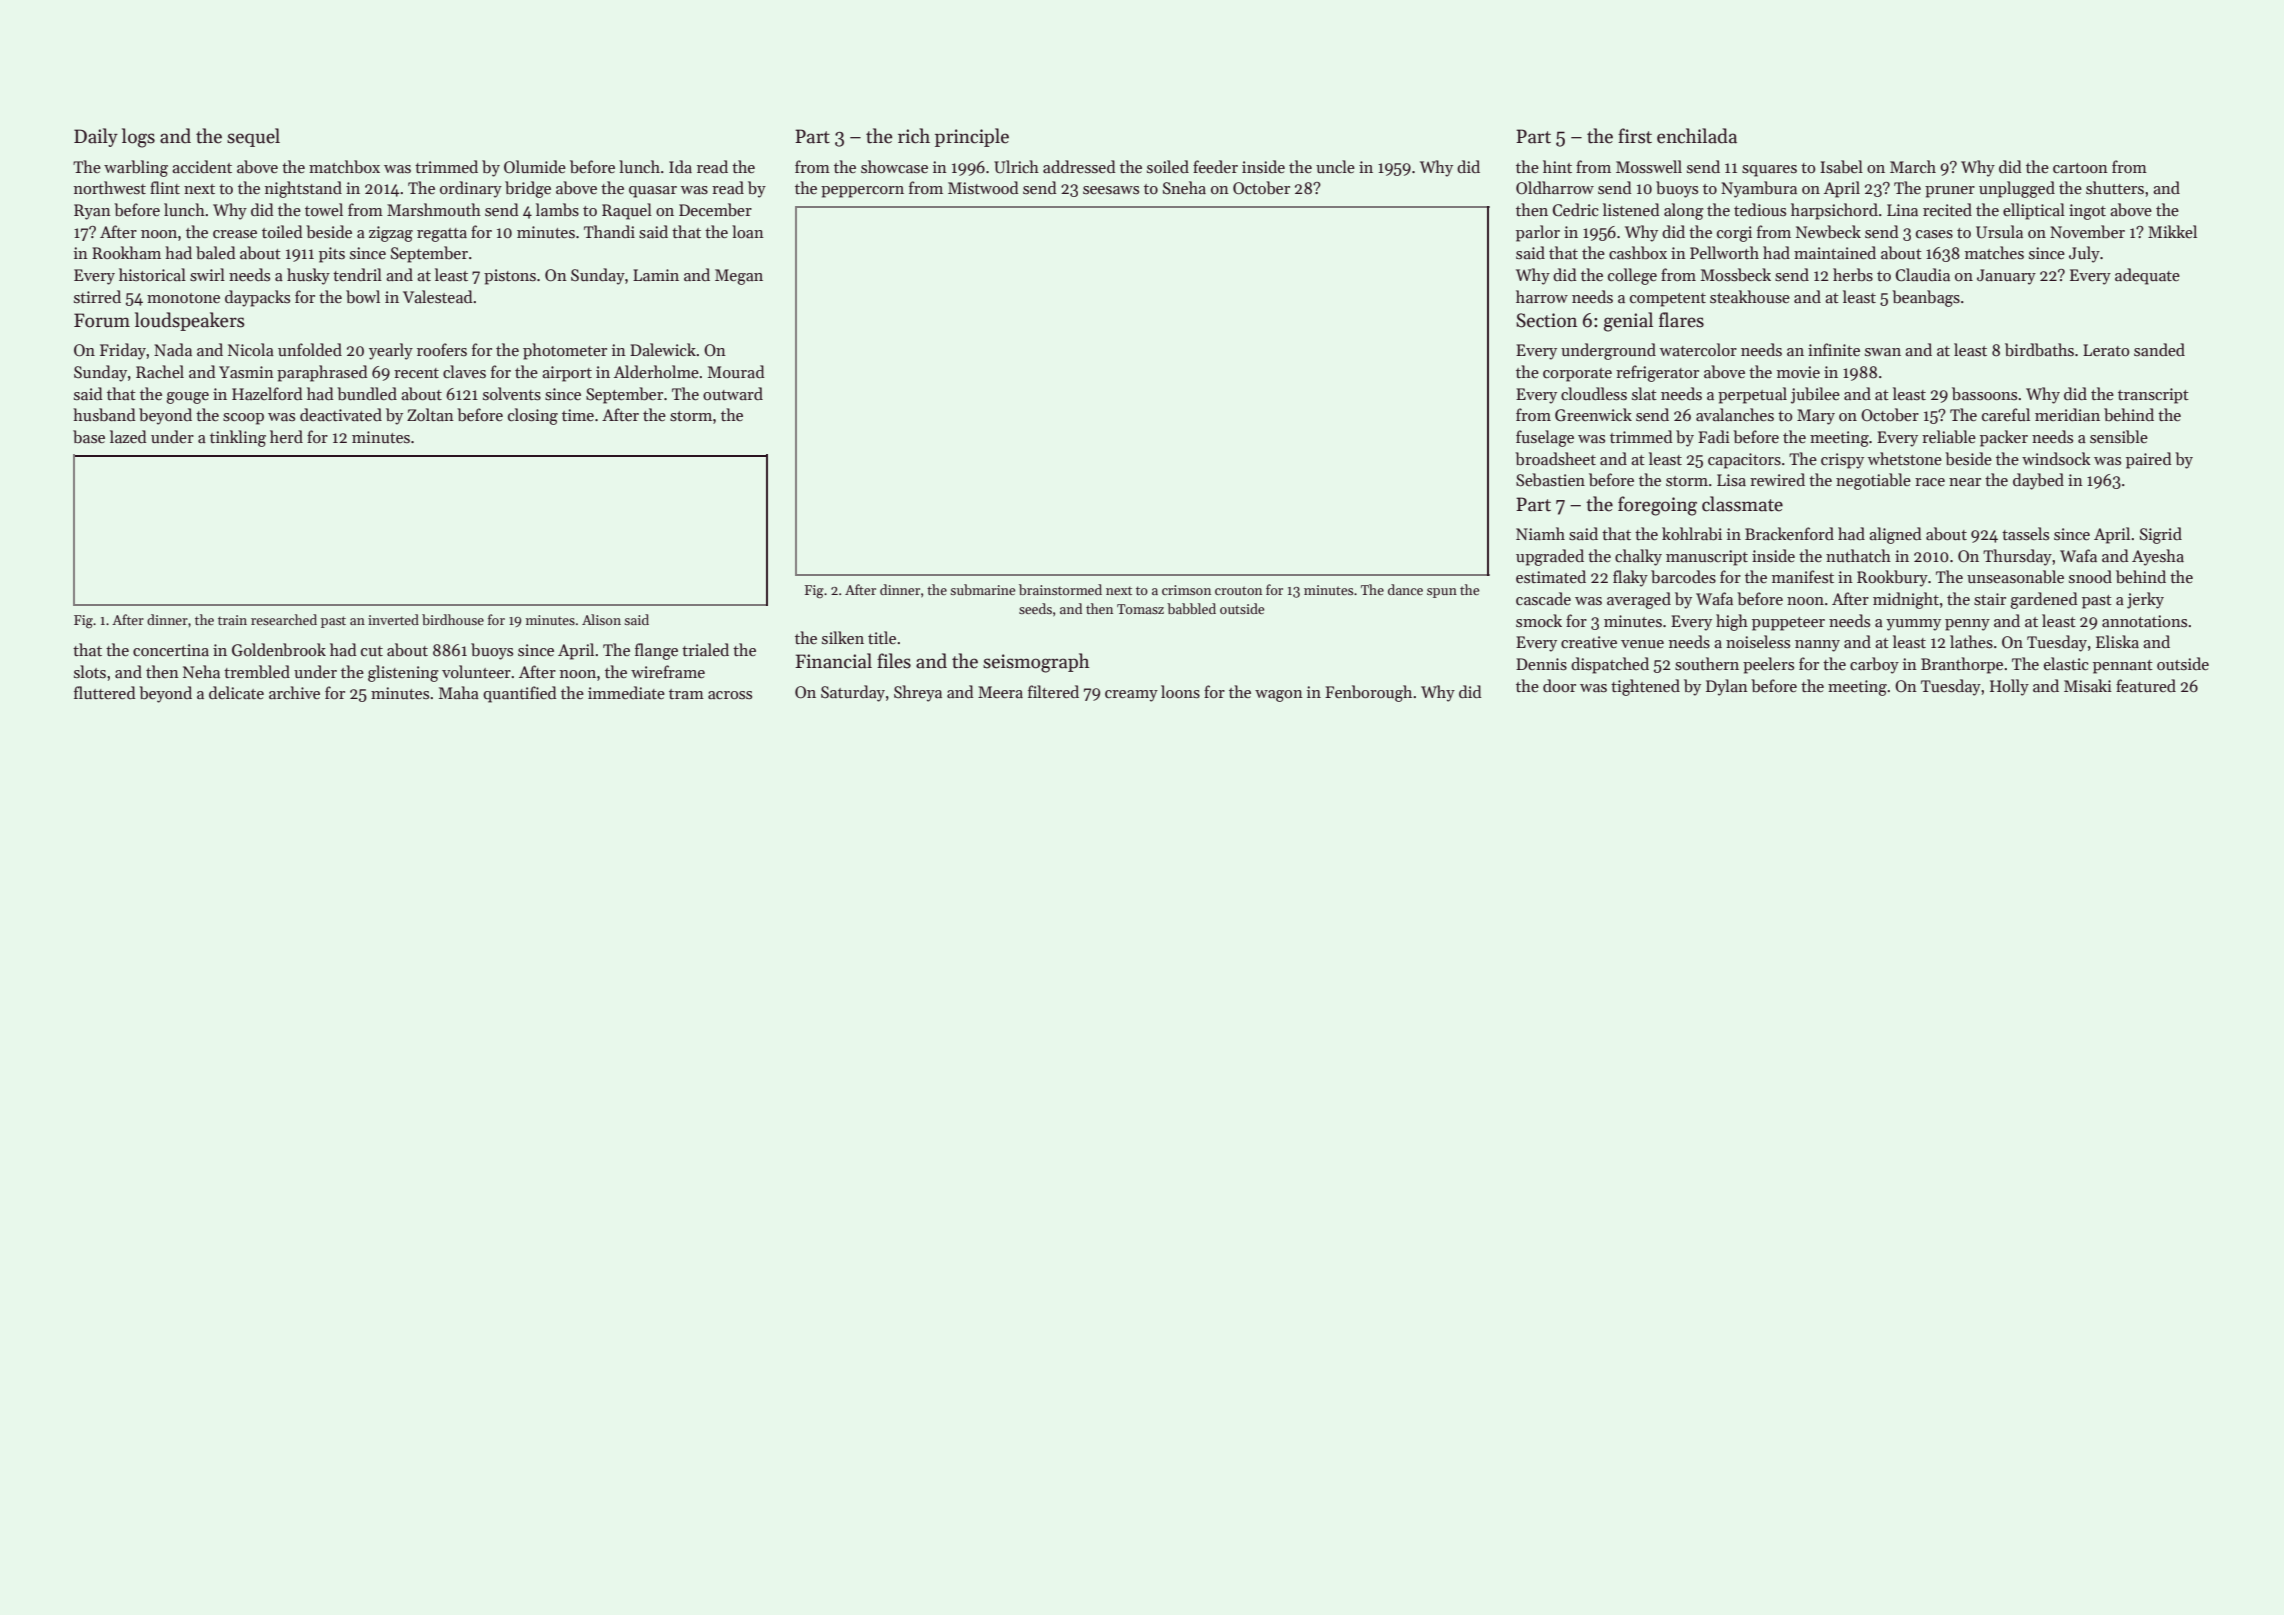 This document has height=1615, width=2284. What do you see at coordinates (1191, 608) in the document?
I see `babbled` at bounding box center [1191, 608].
